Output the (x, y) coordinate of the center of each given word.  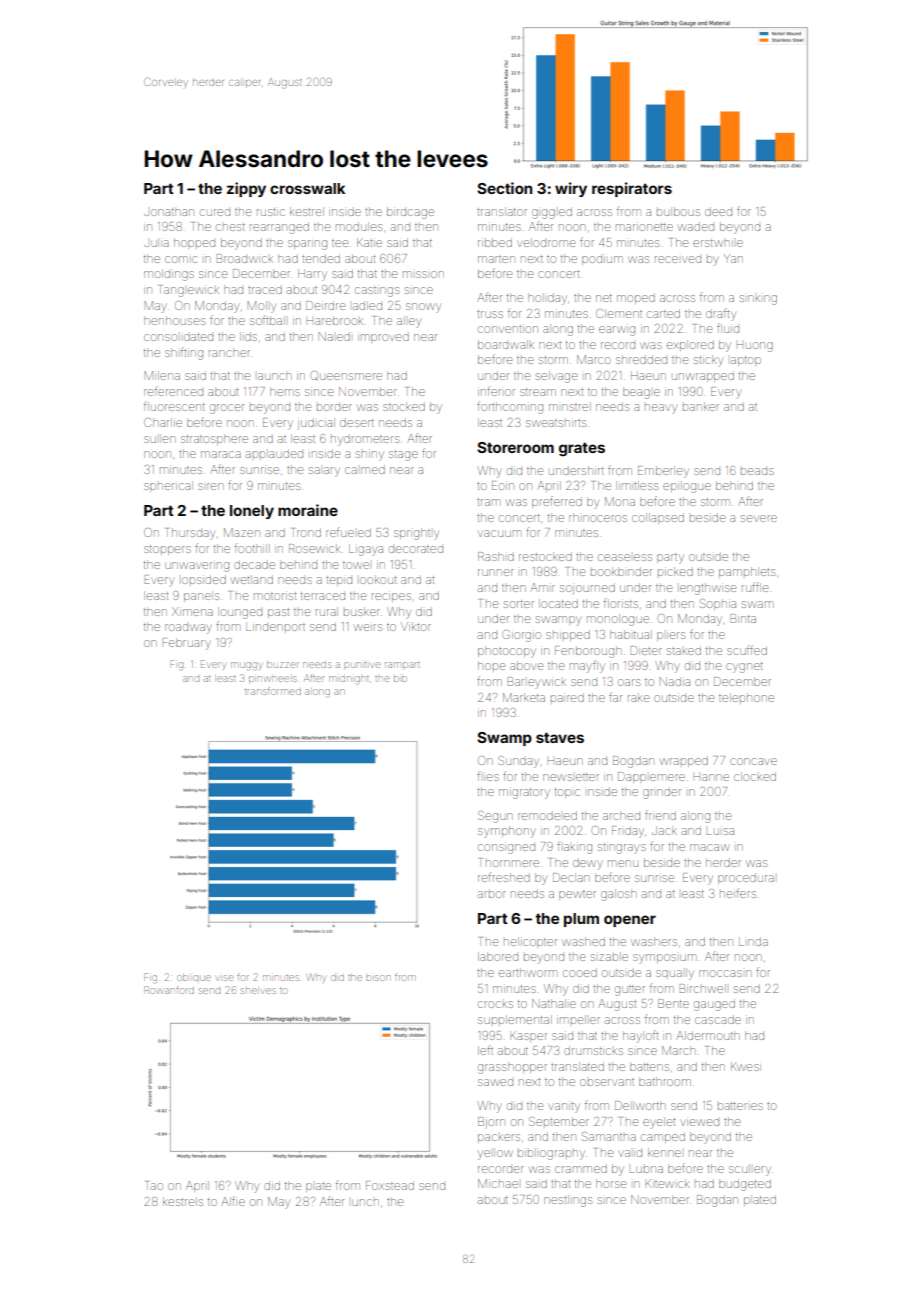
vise (225, 978)
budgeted (745, 1185)
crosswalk (307, 188)
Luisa (720, 831)
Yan (733, 259)
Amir (542, 587)
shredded (641, 359)
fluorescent (174, 406)
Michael (498, 1183)
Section (504, 188)
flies (488, 776)
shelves (258, 990)
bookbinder (621, 571)
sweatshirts (556, 423)
